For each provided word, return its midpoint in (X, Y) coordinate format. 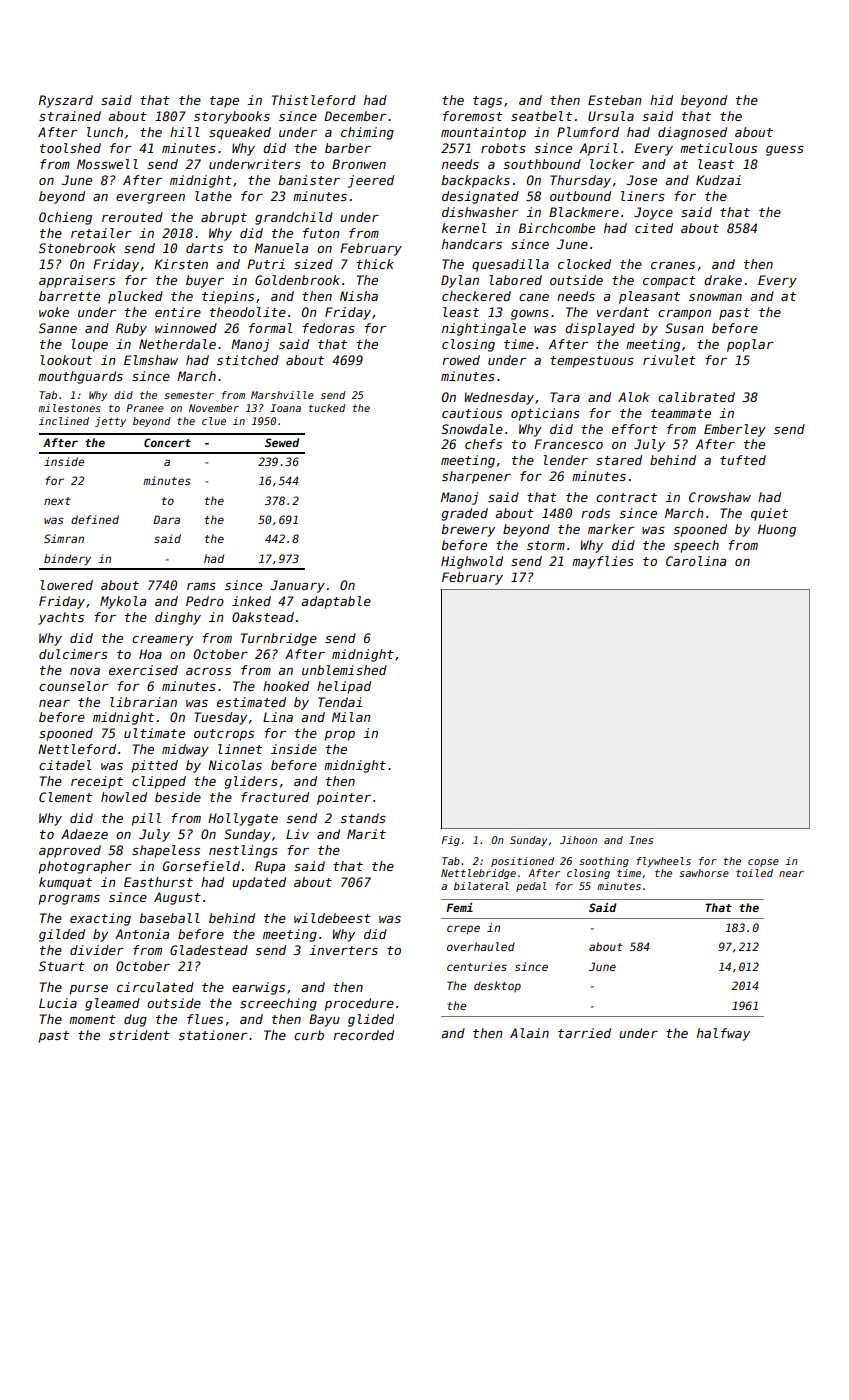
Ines (641, 840)
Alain (529, 1033)
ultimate (154, 733)
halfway (723, 1034)
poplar (750, 345)
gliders (251, 782)
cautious (472, 413)
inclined (64, 421)
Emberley (735, 430)
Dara (166, 519)
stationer (213, 1035)
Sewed (282, 442)
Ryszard (66, 101)
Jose (641, 180)
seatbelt (541, 116)
